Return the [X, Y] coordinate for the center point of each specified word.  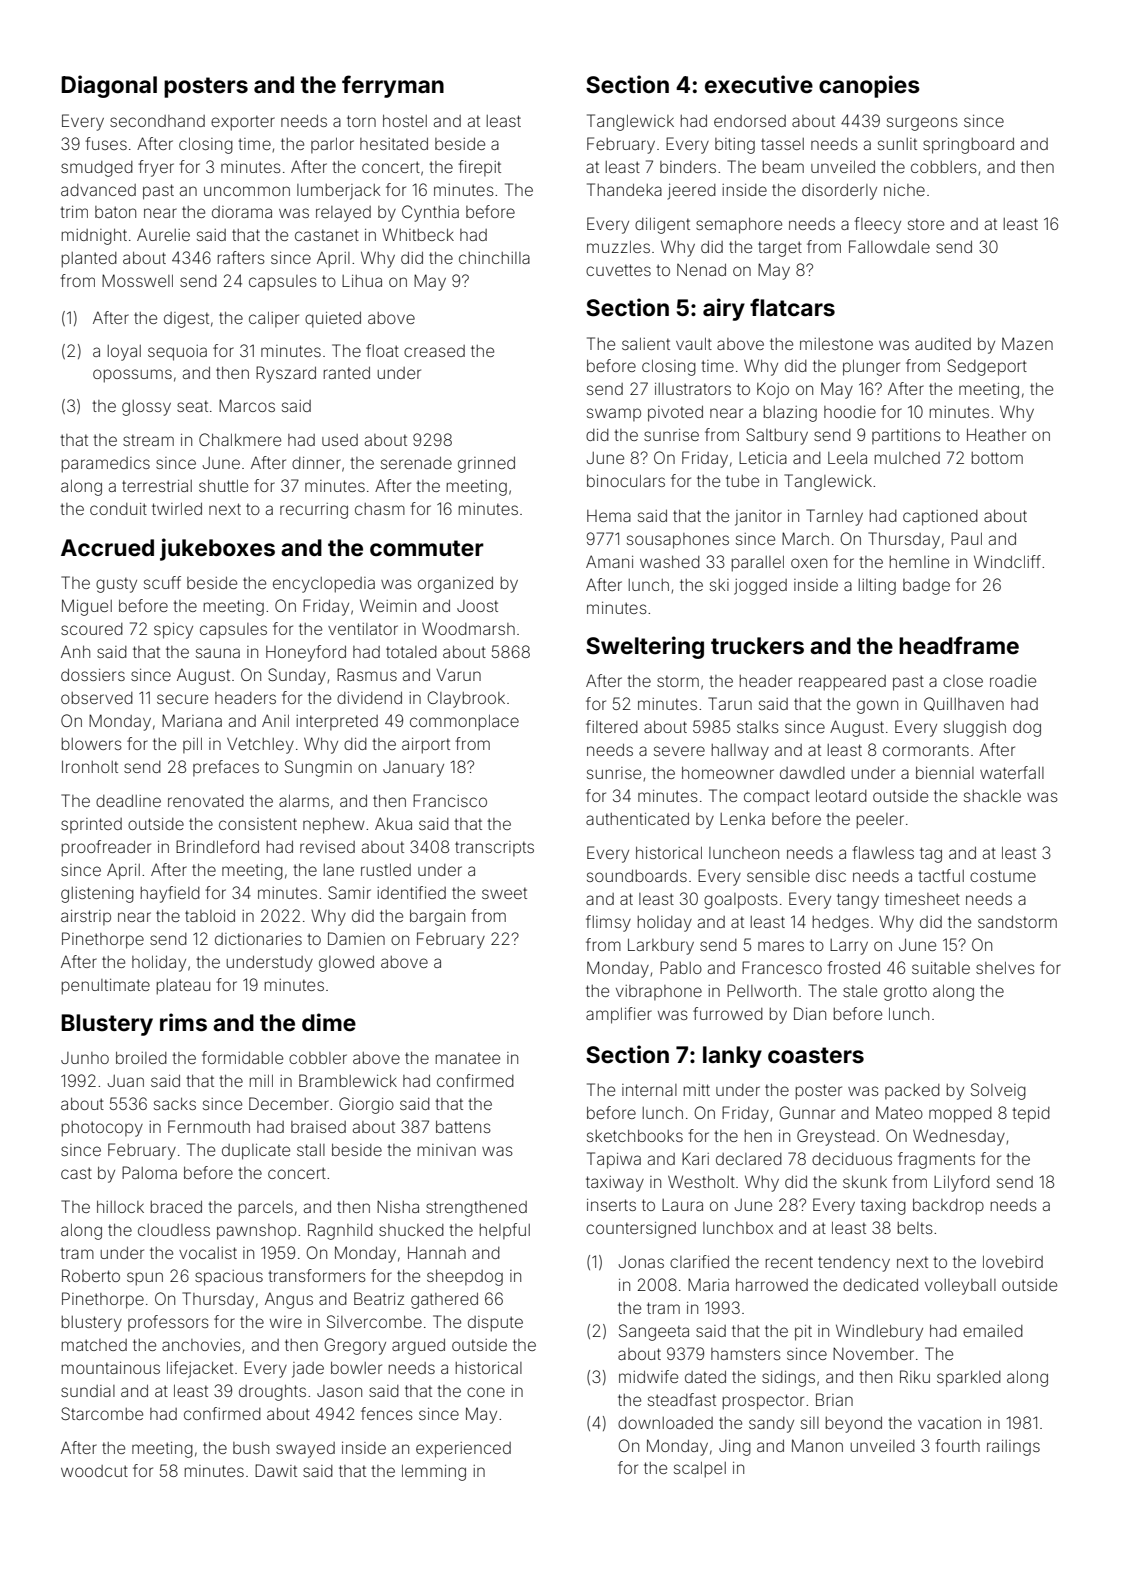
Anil [275, 720]
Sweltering [645, 647]
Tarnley [834, 517]
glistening [97, 895]
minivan [447, 1150]
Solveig [998, 1091]
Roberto [91, 1275]
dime [329, 1022]
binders [688, 167]
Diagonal [109, 86]
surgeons [922, 124]
